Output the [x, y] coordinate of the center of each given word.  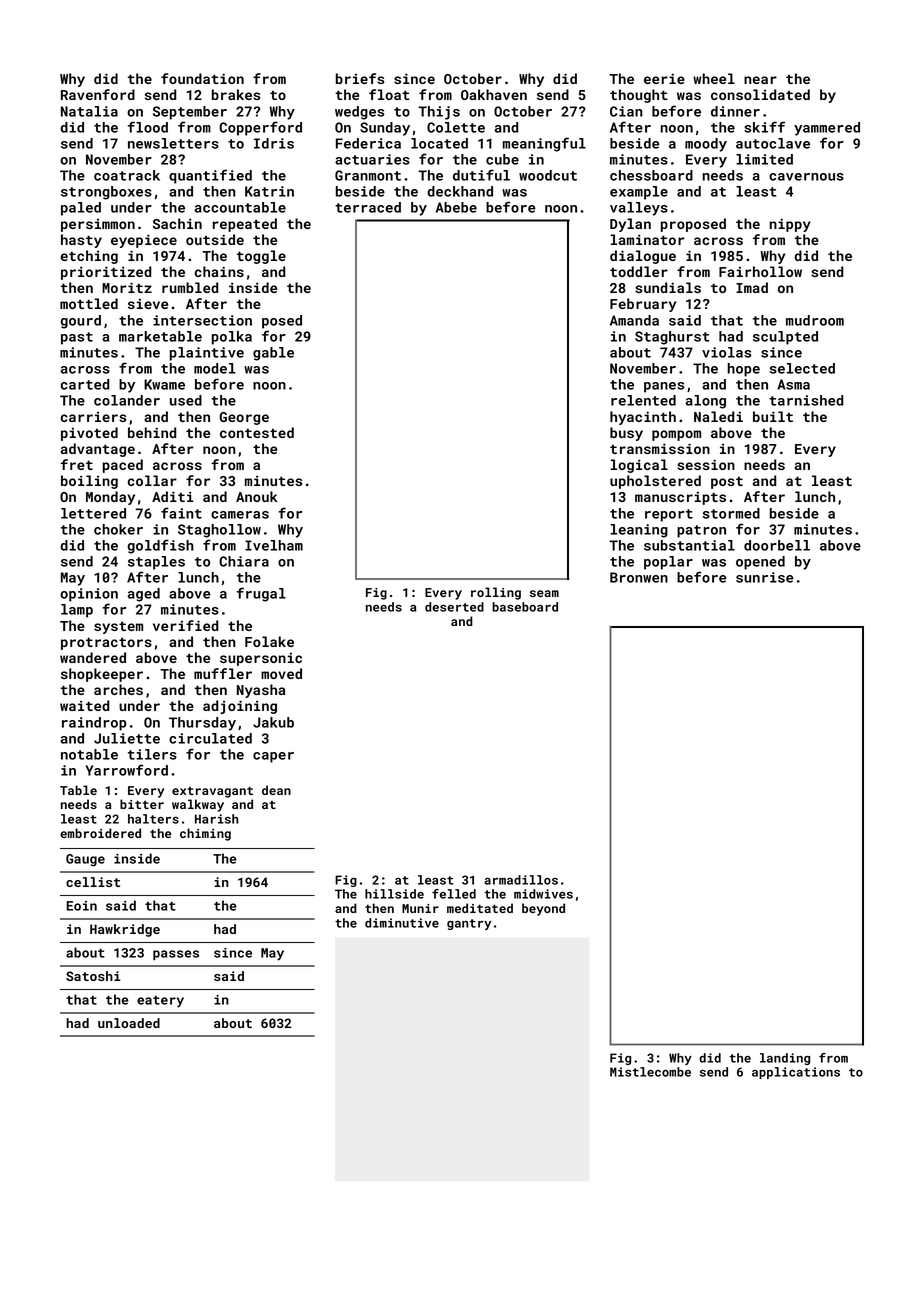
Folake [269, 641]
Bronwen [639, 577]
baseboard [525, 607]
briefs [360, 78]
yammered [827, 129]
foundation [202, 78]
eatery [160, 1002]
